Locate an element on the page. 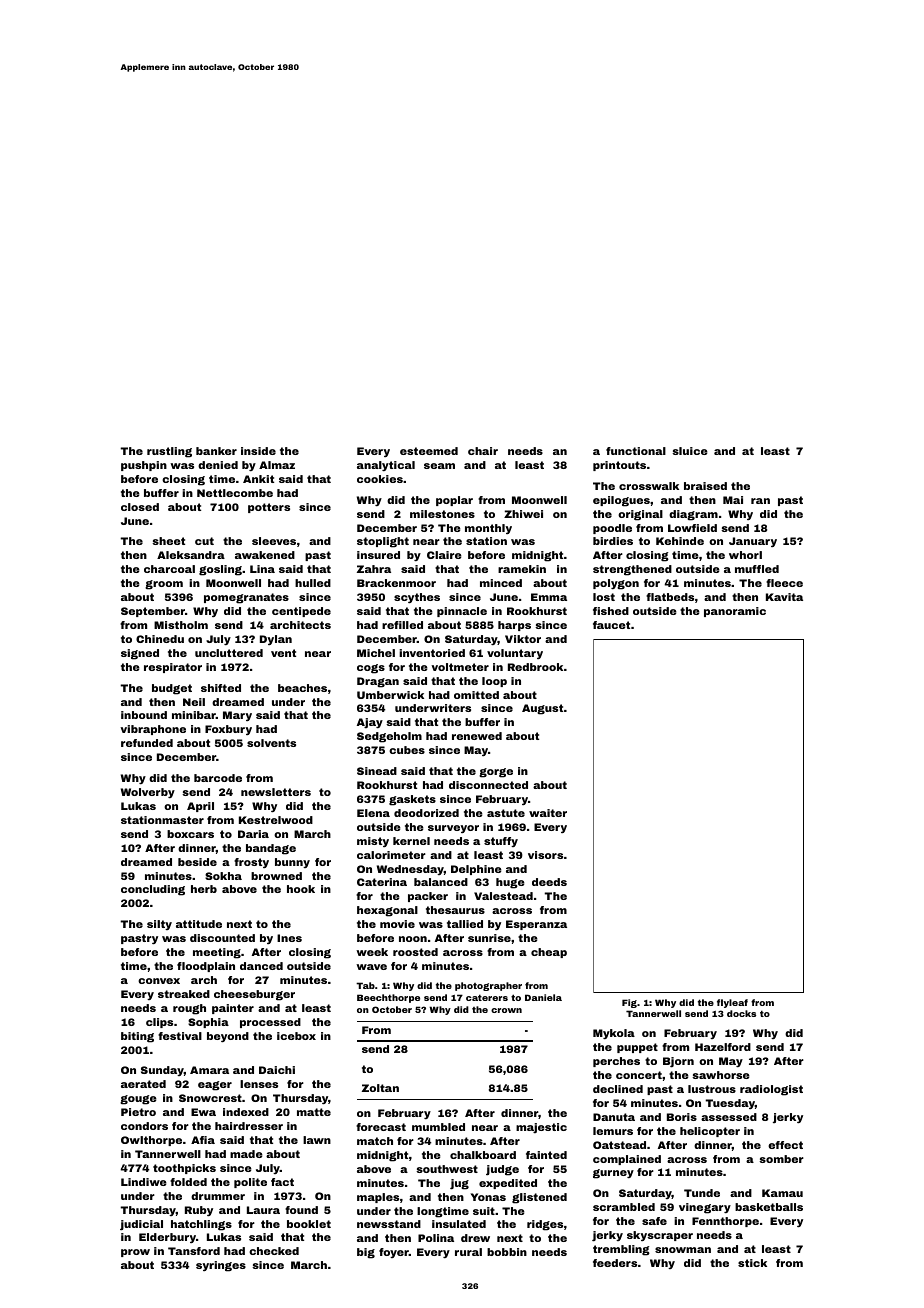 The height and width of the image is (1308, 924). silty is located at coordinates (159, 925).
